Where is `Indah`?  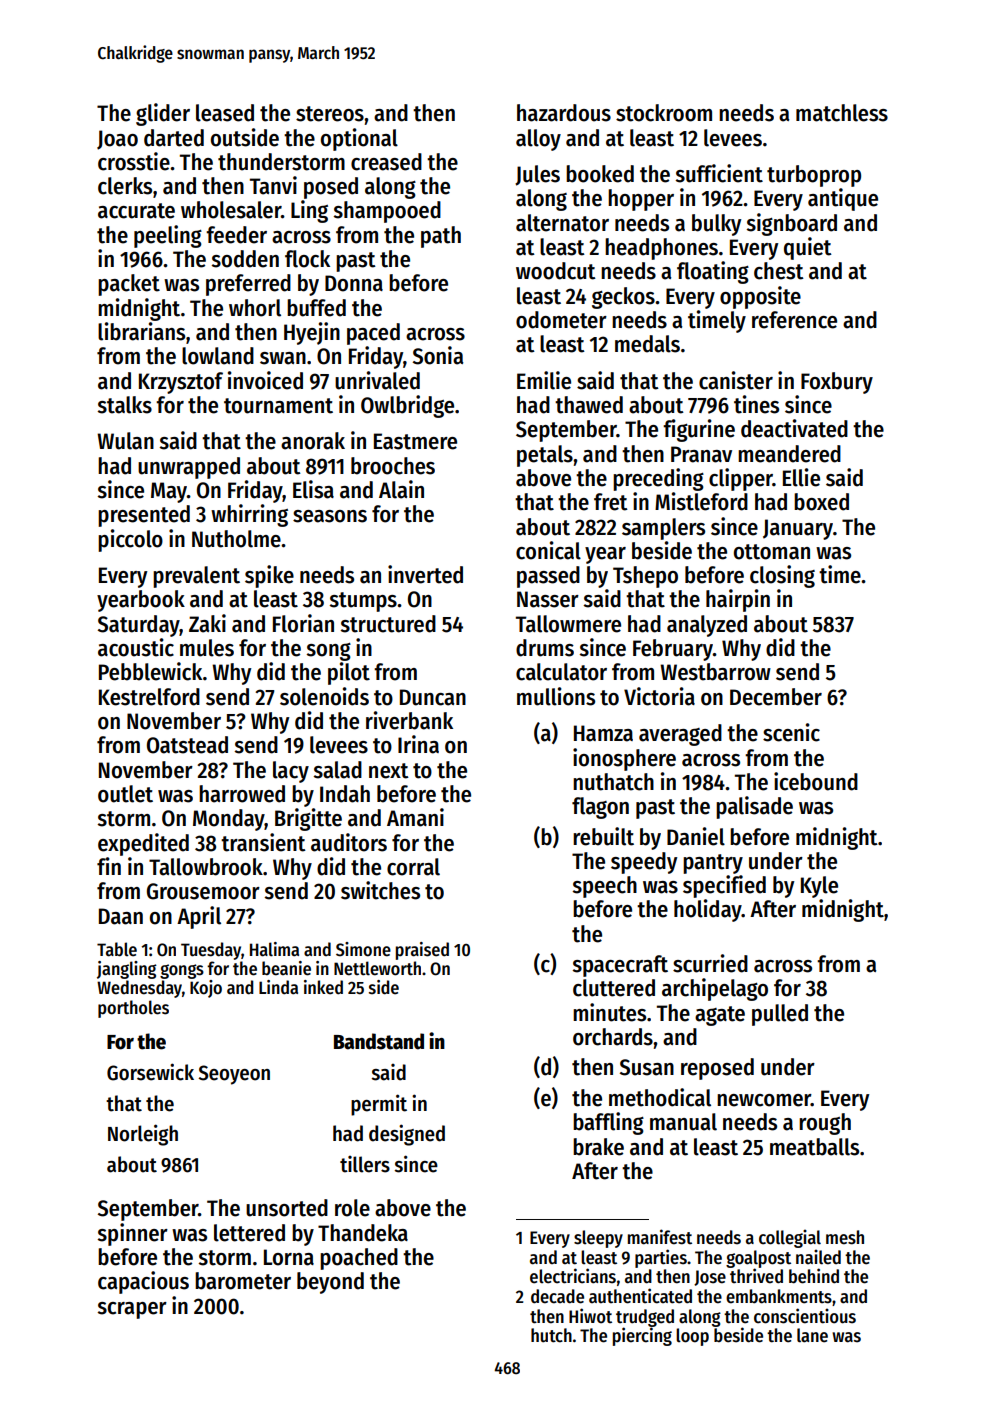 Indah is located at coordinates (345, 794).
